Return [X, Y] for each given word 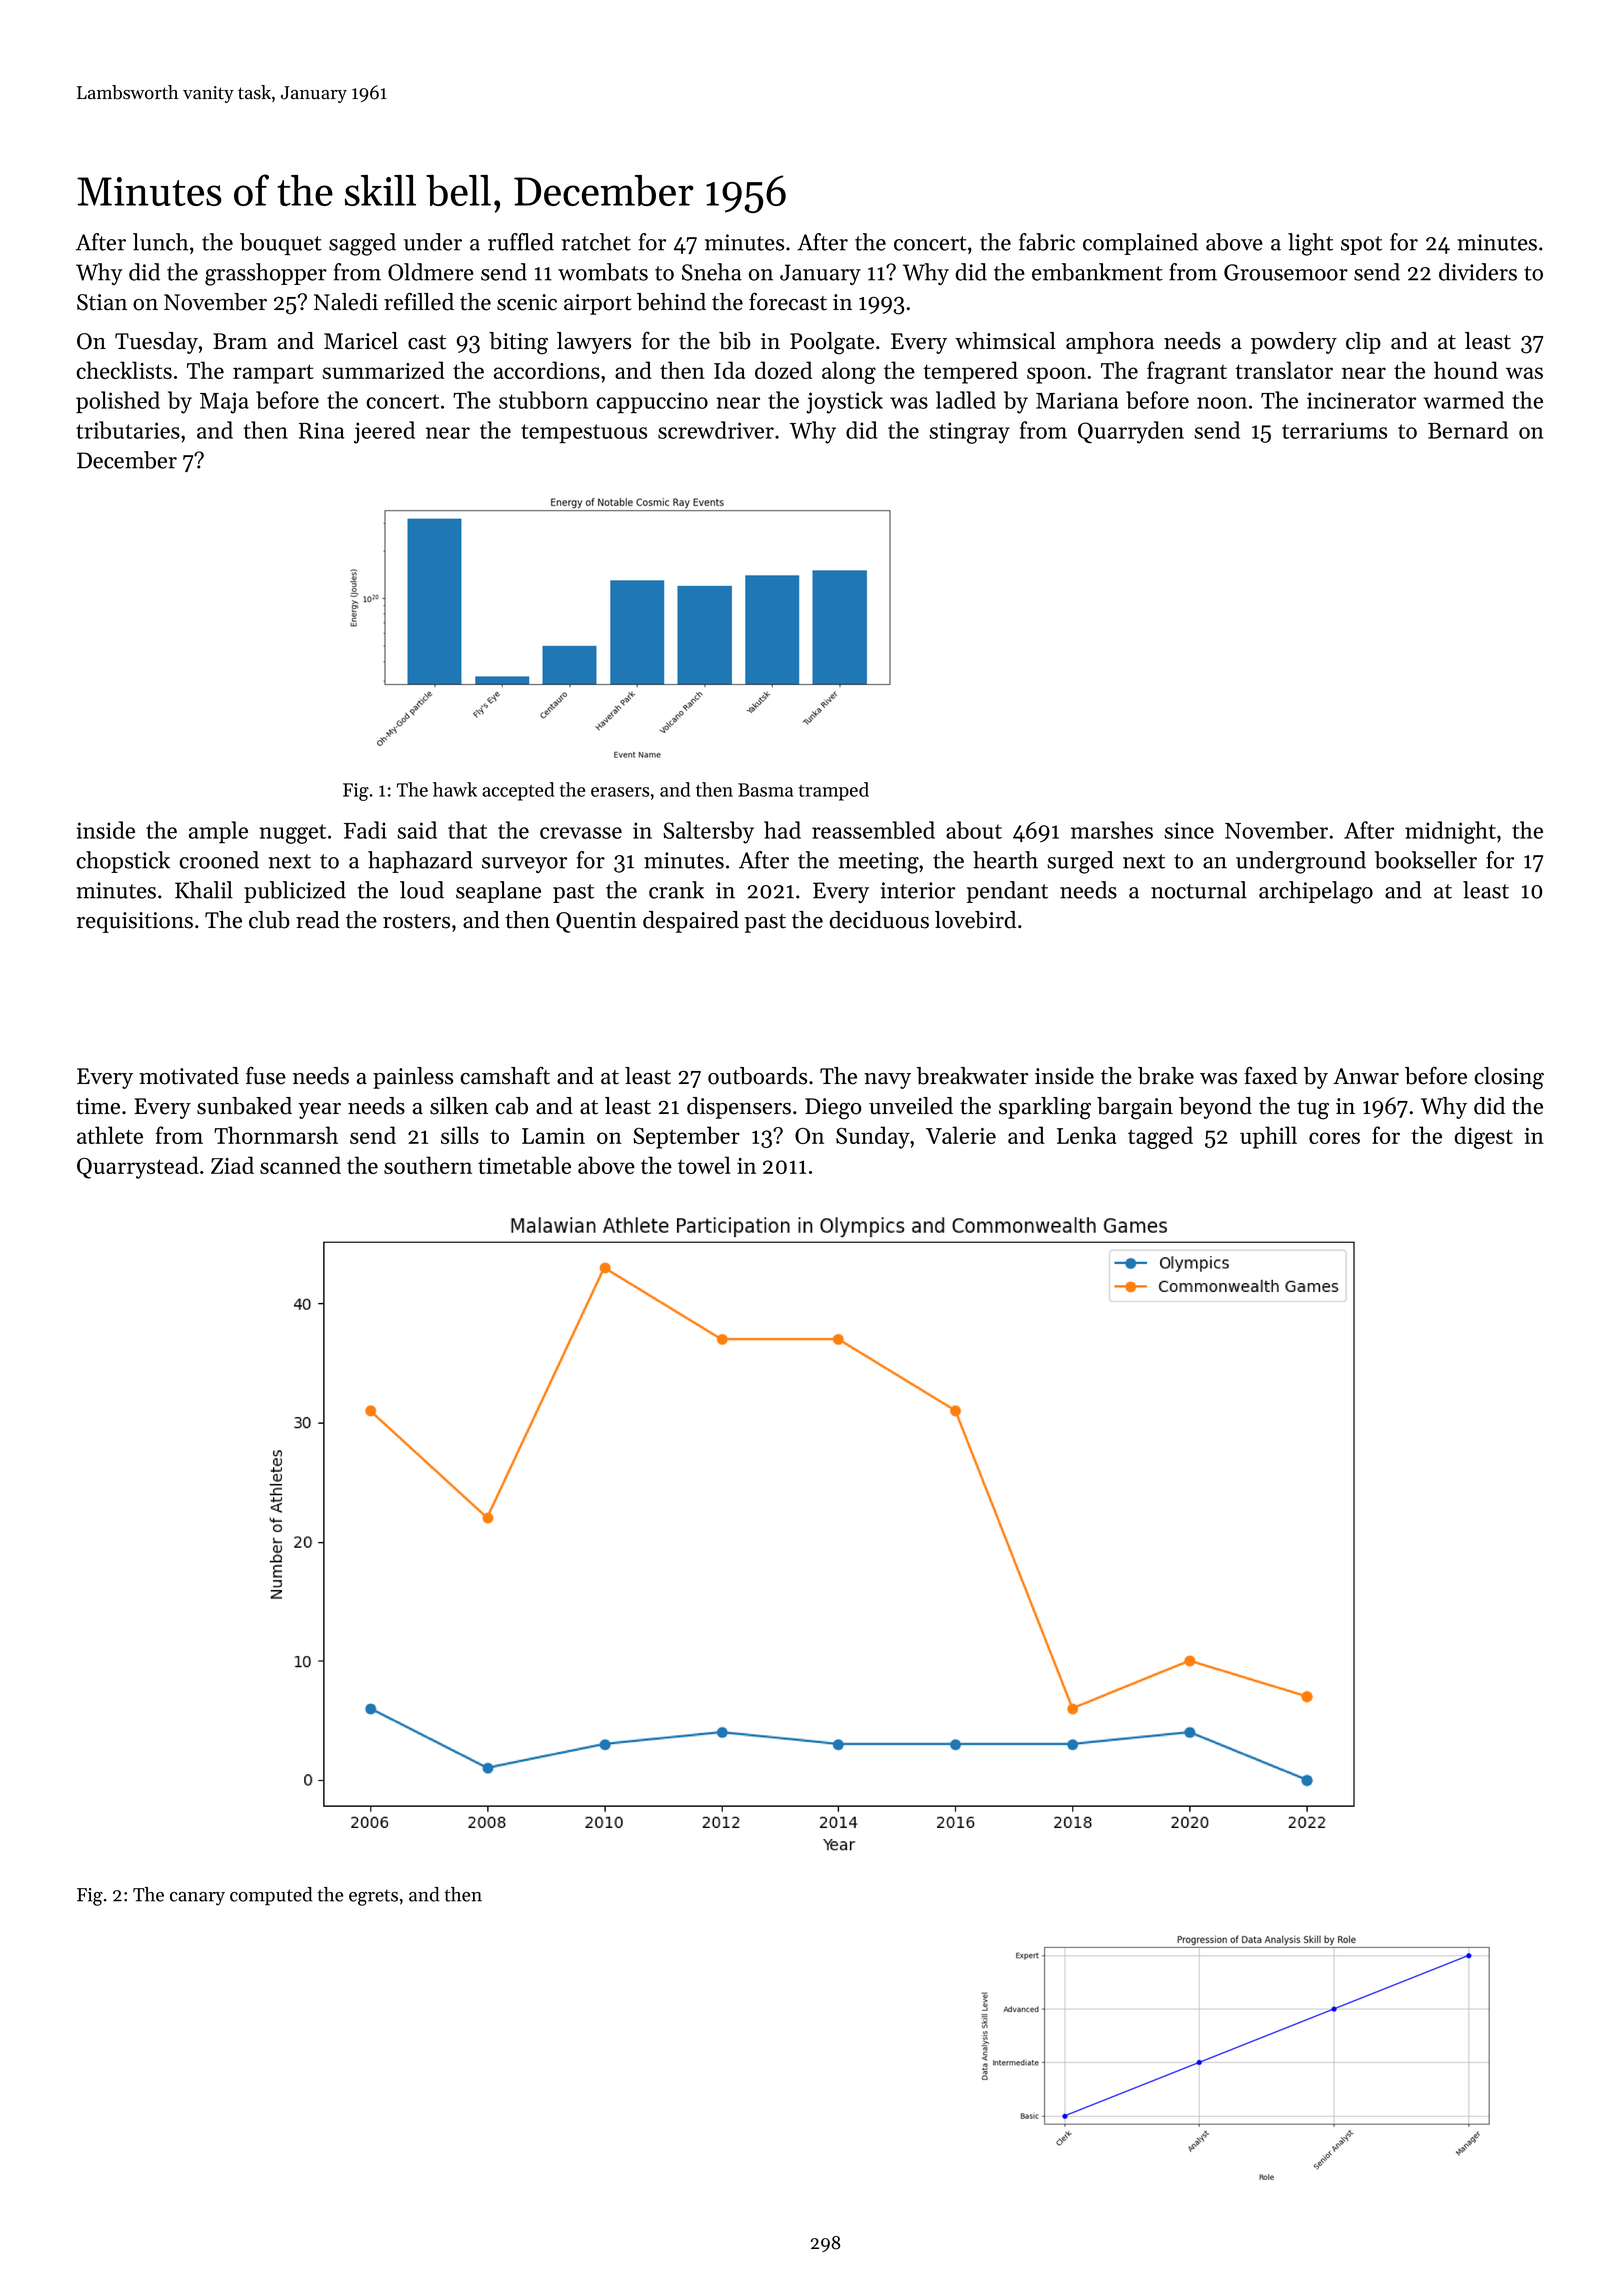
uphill [1268, 1137]
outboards [757, 1076]
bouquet [281, 244]
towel [704, 1165]
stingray [969, 433]
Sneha [712, 272]
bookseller [1426, 860]
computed [271, 1896]
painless [413, 1078]
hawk [455, 789]
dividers [1478, 272]
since [1189, 830]
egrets [373, 1897]
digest [1484, 1137]
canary [197, 1899]
